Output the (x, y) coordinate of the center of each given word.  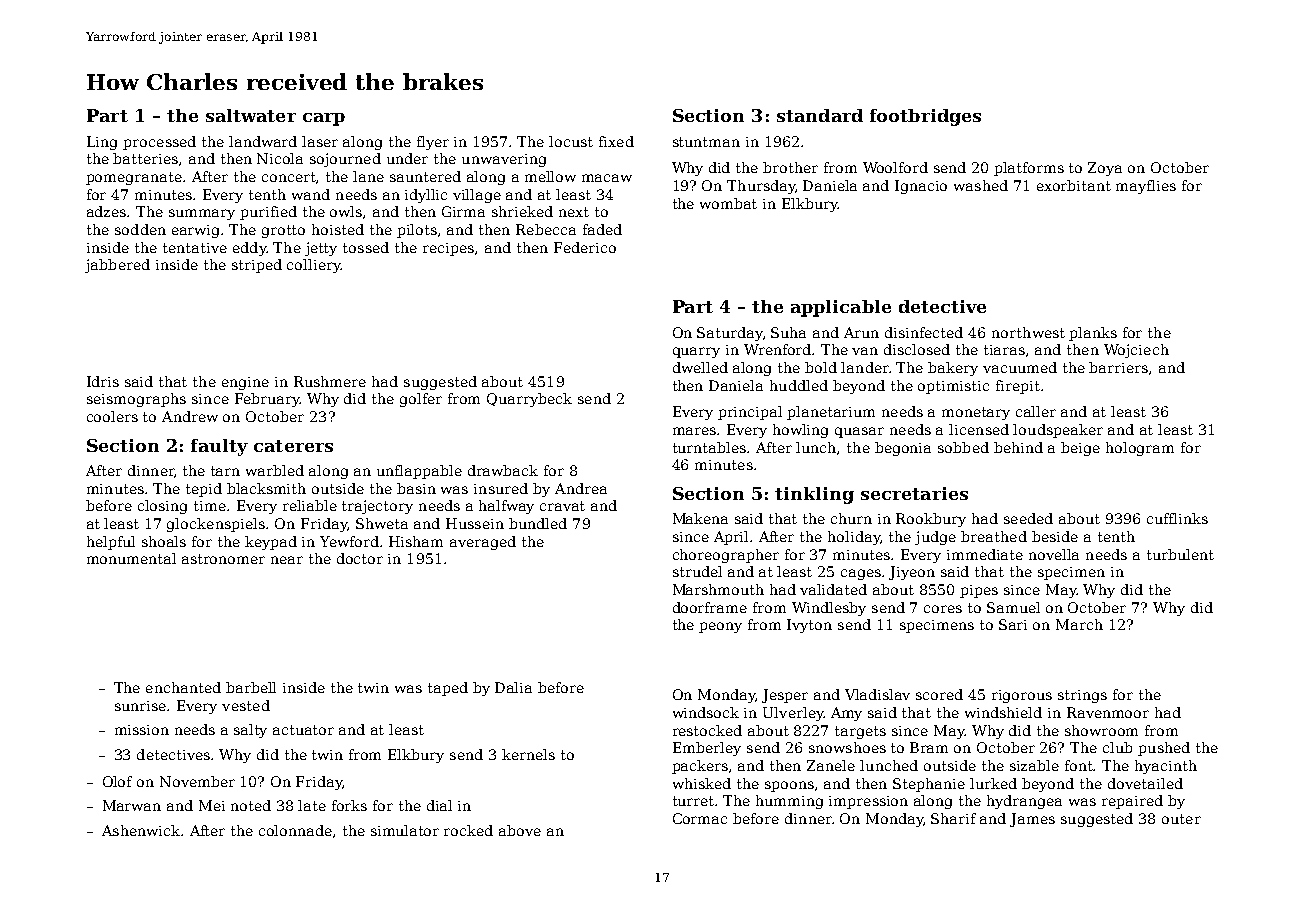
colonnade (295, 830)
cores (943, 609)
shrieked (522, 211)
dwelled (700, 367)
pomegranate (134, 178)
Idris (103, 381)
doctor (360, 558)
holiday (854, 538)
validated (833, 589)
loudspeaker (1058, 431)
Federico (585, 247)
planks (1093, 334)
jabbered (117, 266)
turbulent (1180, 554)
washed (981, 185)
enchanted (183, 687)
